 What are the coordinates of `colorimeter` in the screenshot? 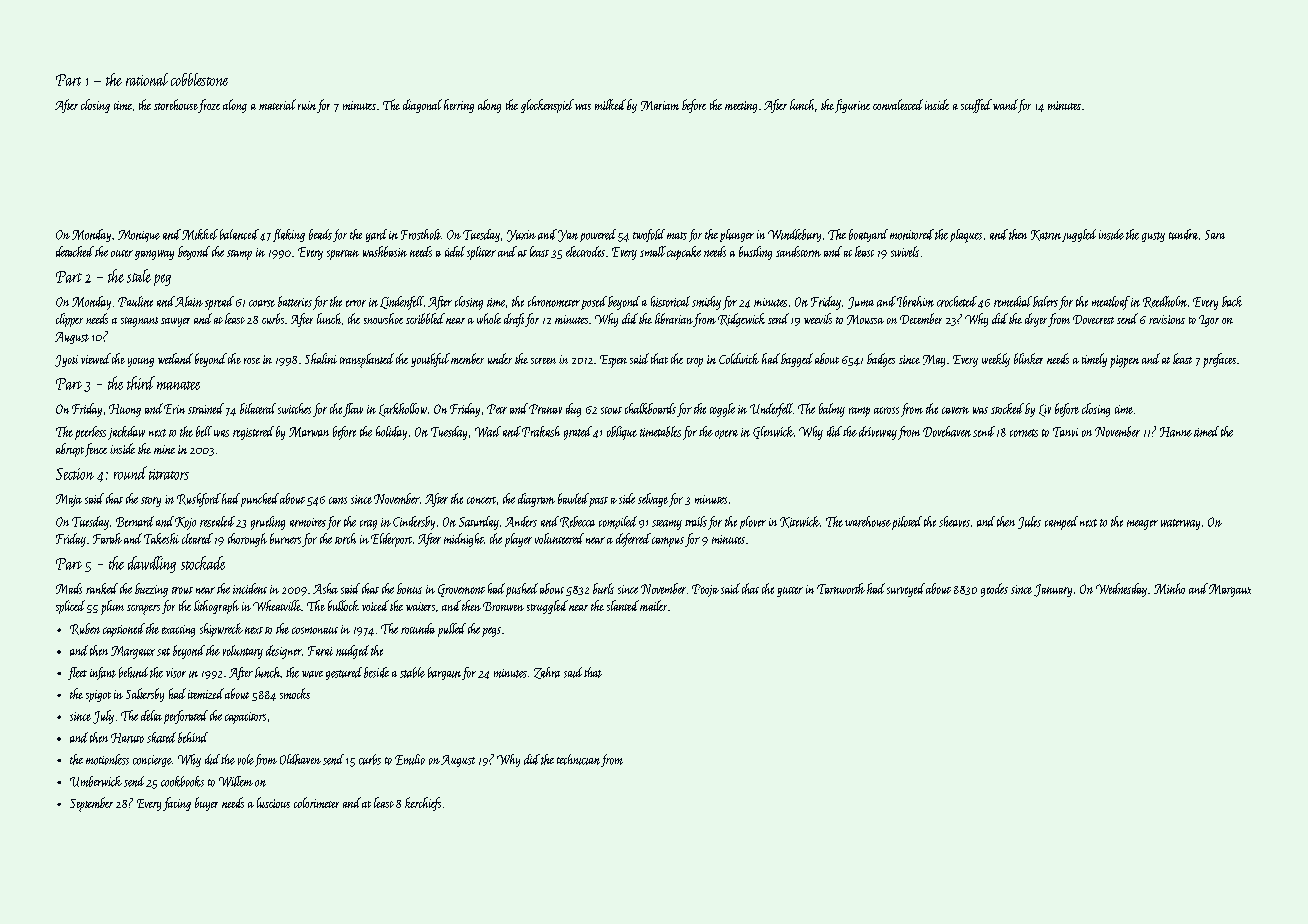 It's located at (316, 802).
